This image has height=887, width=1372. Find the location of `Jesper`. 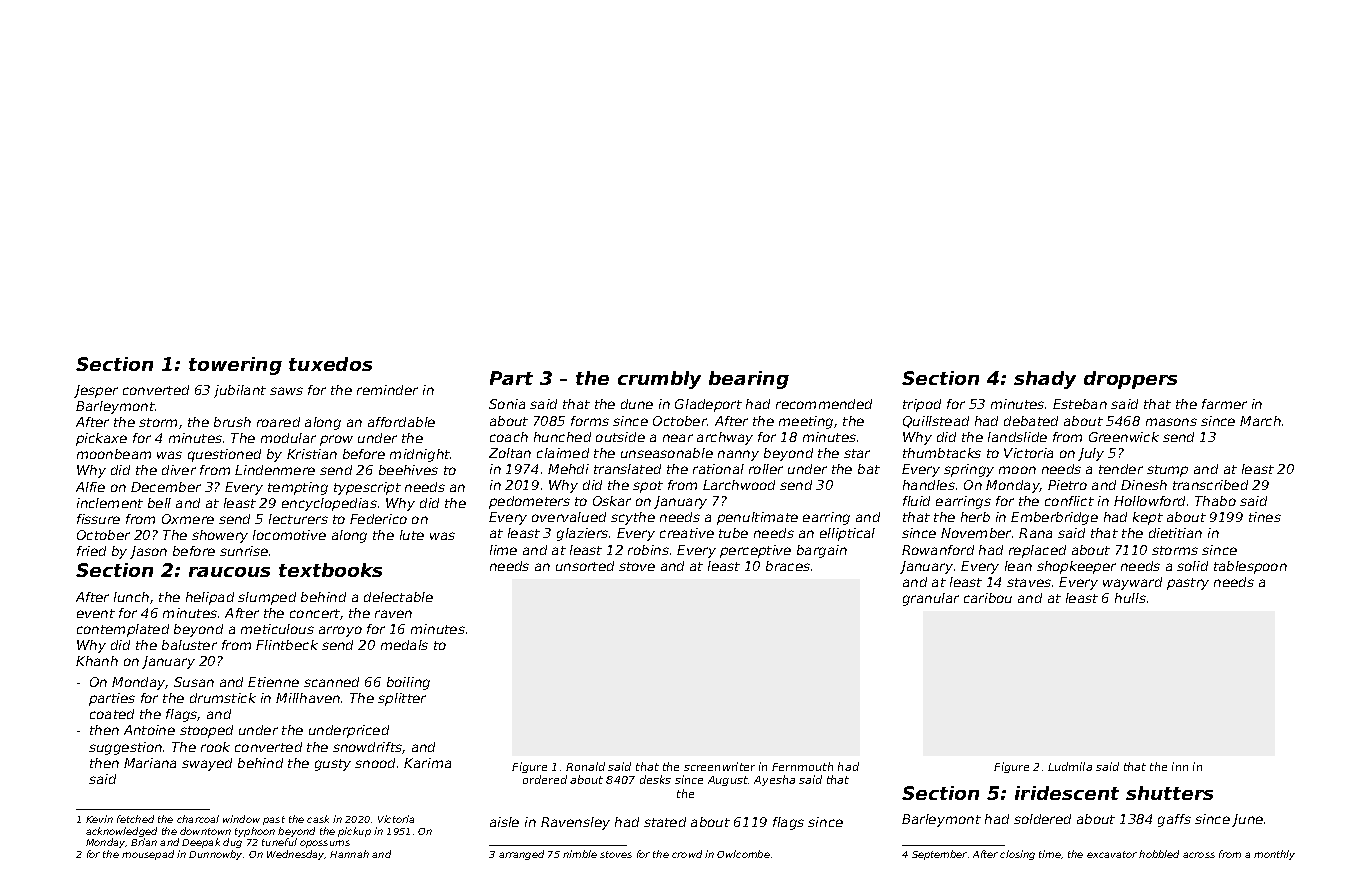

Jesper is located at coordinates (96, 391).
